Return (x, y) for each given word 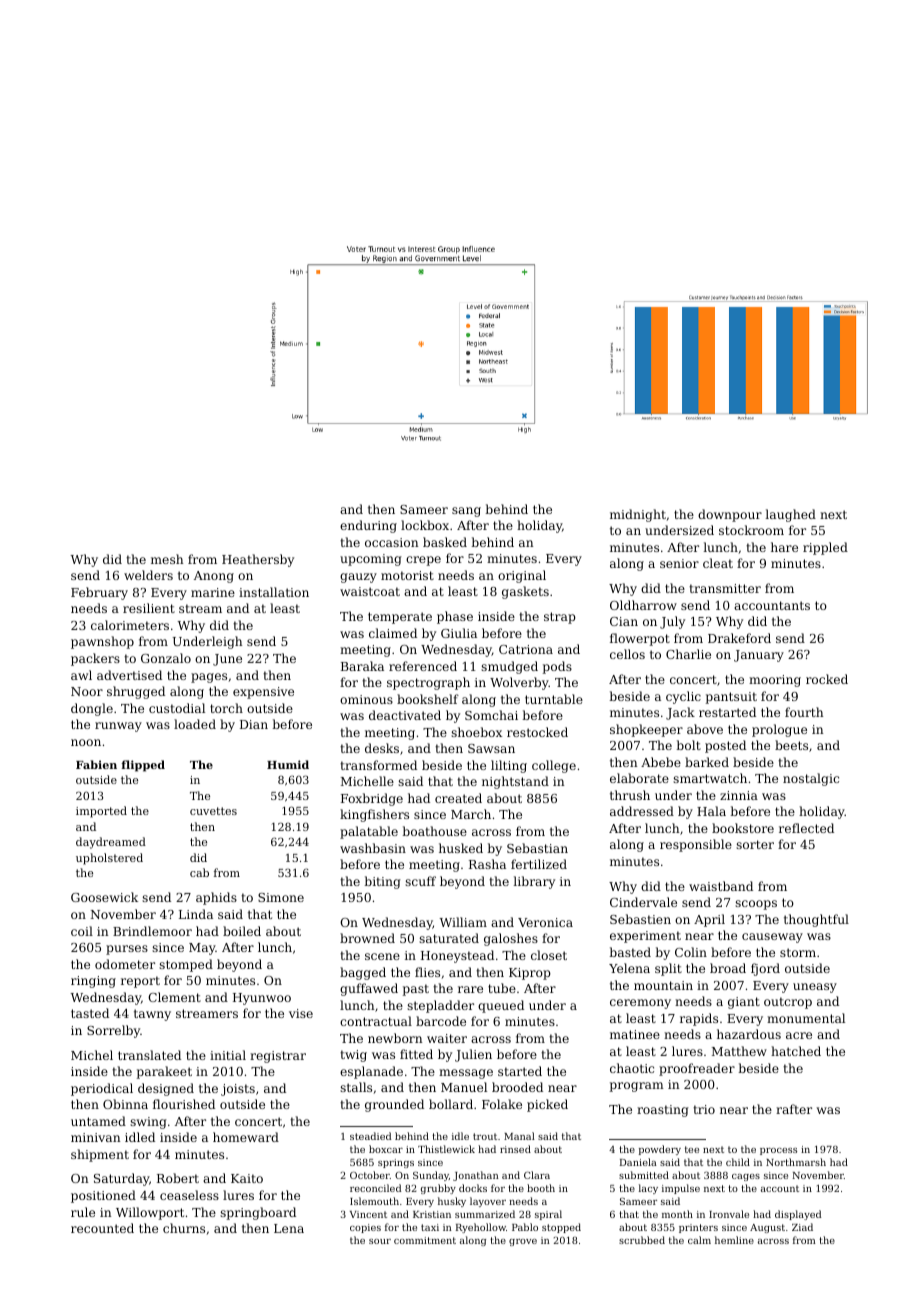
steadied (371, 1136)
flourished (184, 1104)
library (534, 882)
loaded (195, 724)
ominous (366, 699)
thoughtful (816, 920)
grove (523, 1242)
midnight (638, 515)
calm (699, 1240)
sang (466, 512)
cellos (627, 654)
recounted (102, 1228)
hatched (796, 1051)
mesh (167, 559)
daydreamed (111, 843)
